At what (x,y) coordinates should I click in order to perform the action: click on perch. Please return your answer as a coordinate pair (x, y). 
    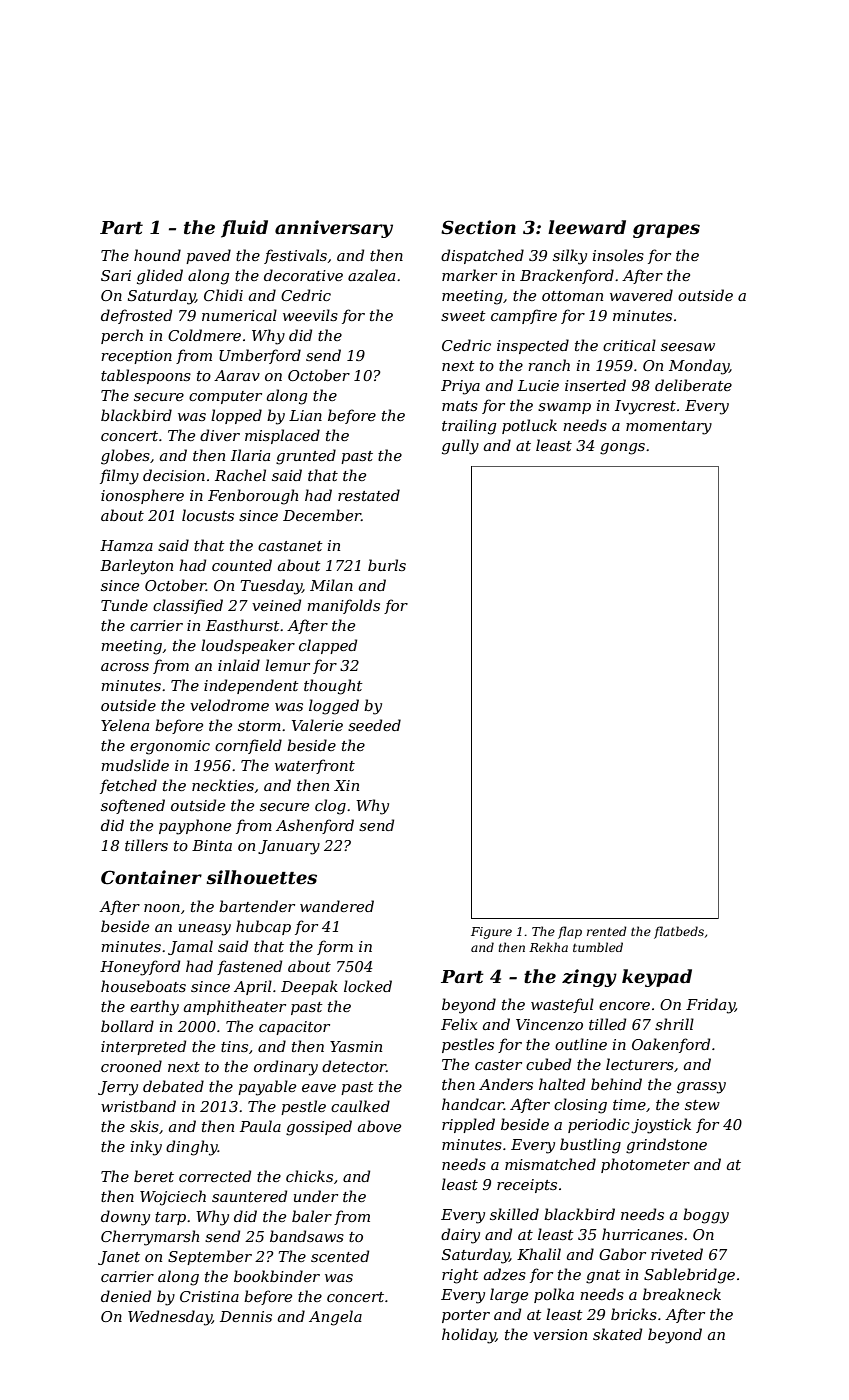
    Looking at the image, I should click on (122, 336).
